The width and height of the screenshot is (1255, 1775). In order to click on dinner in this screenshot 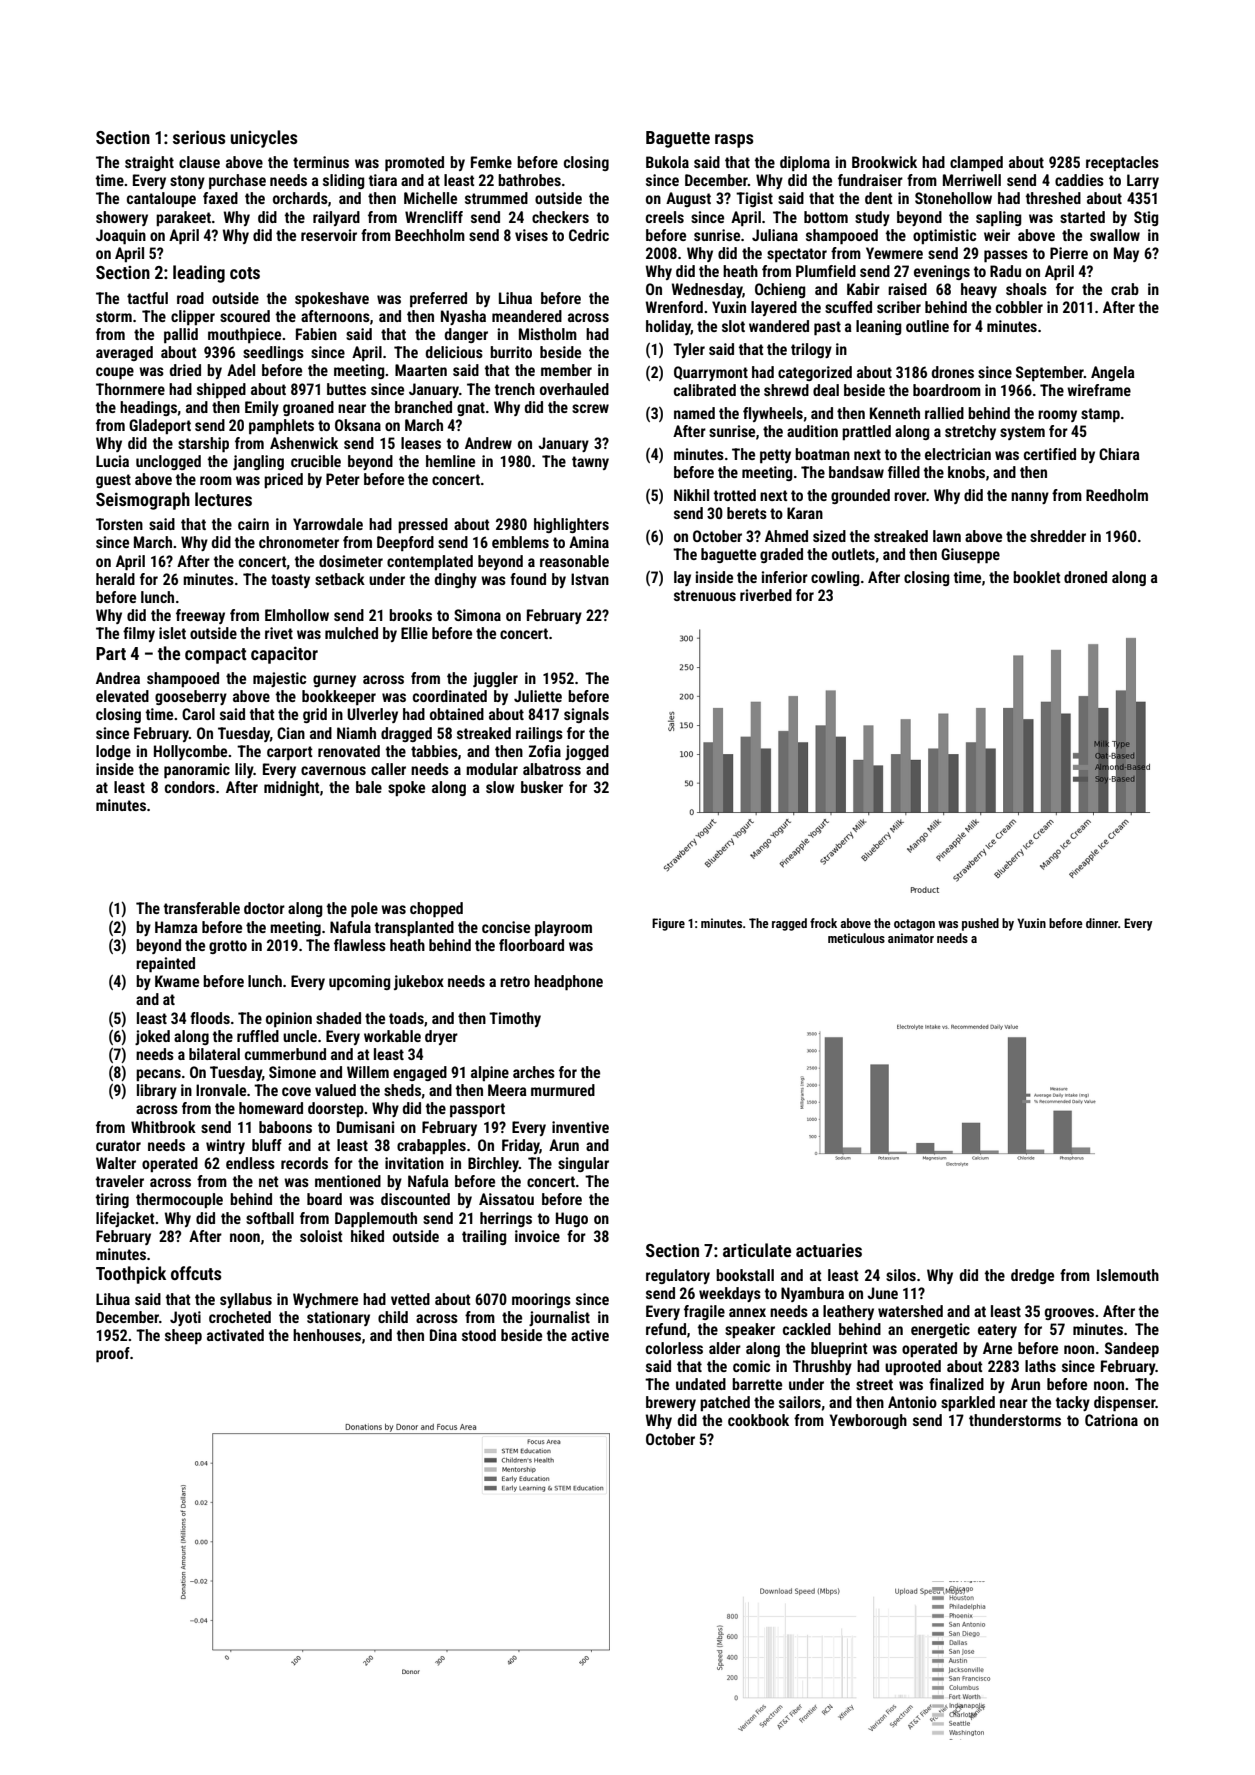, I will do `click(1102, 923)`.
